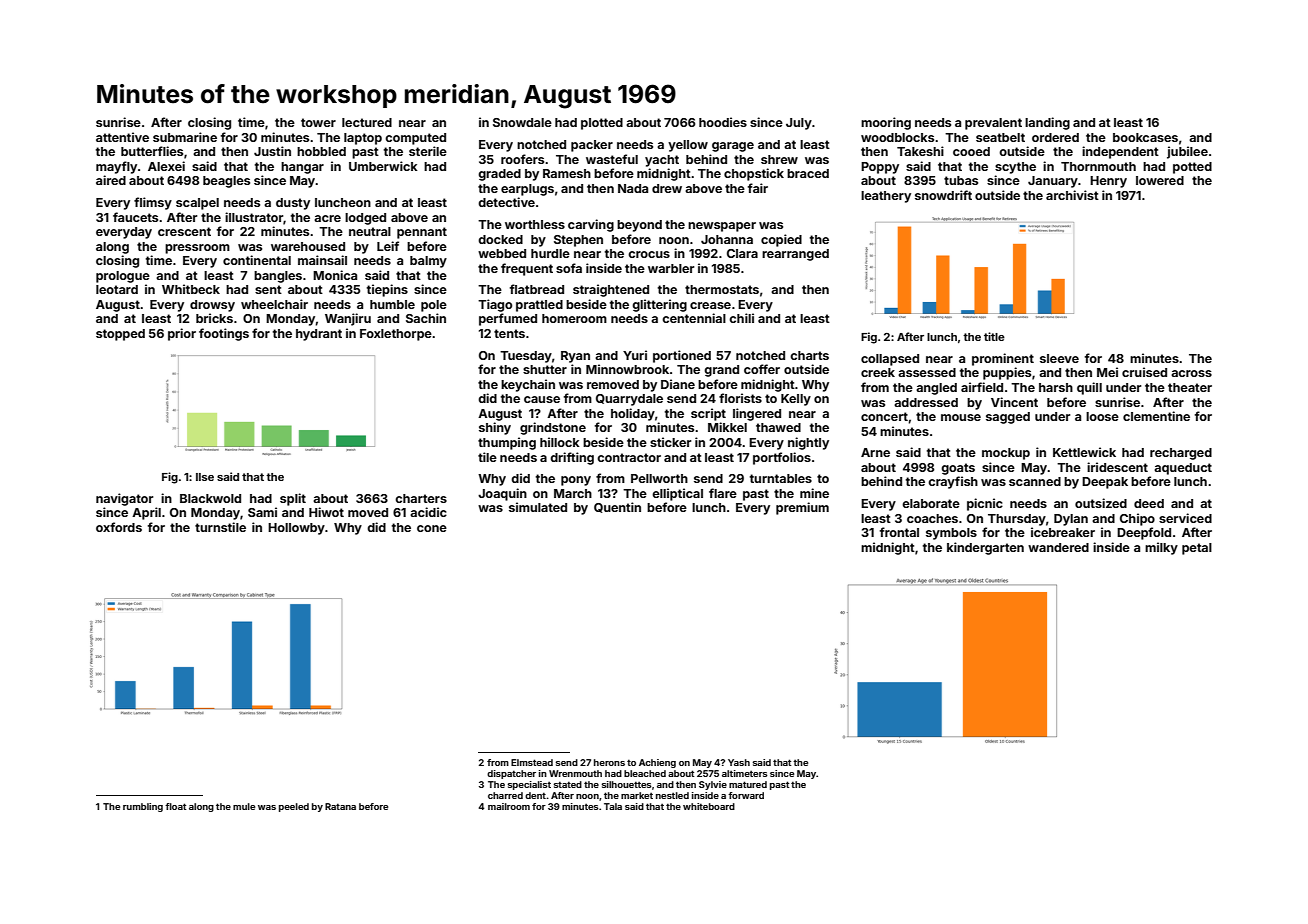 The image size is (1308, 924). What do you see at coordinates (182, 334) in the screenshot?
I see `prior` at bounding box center [182, 334].
